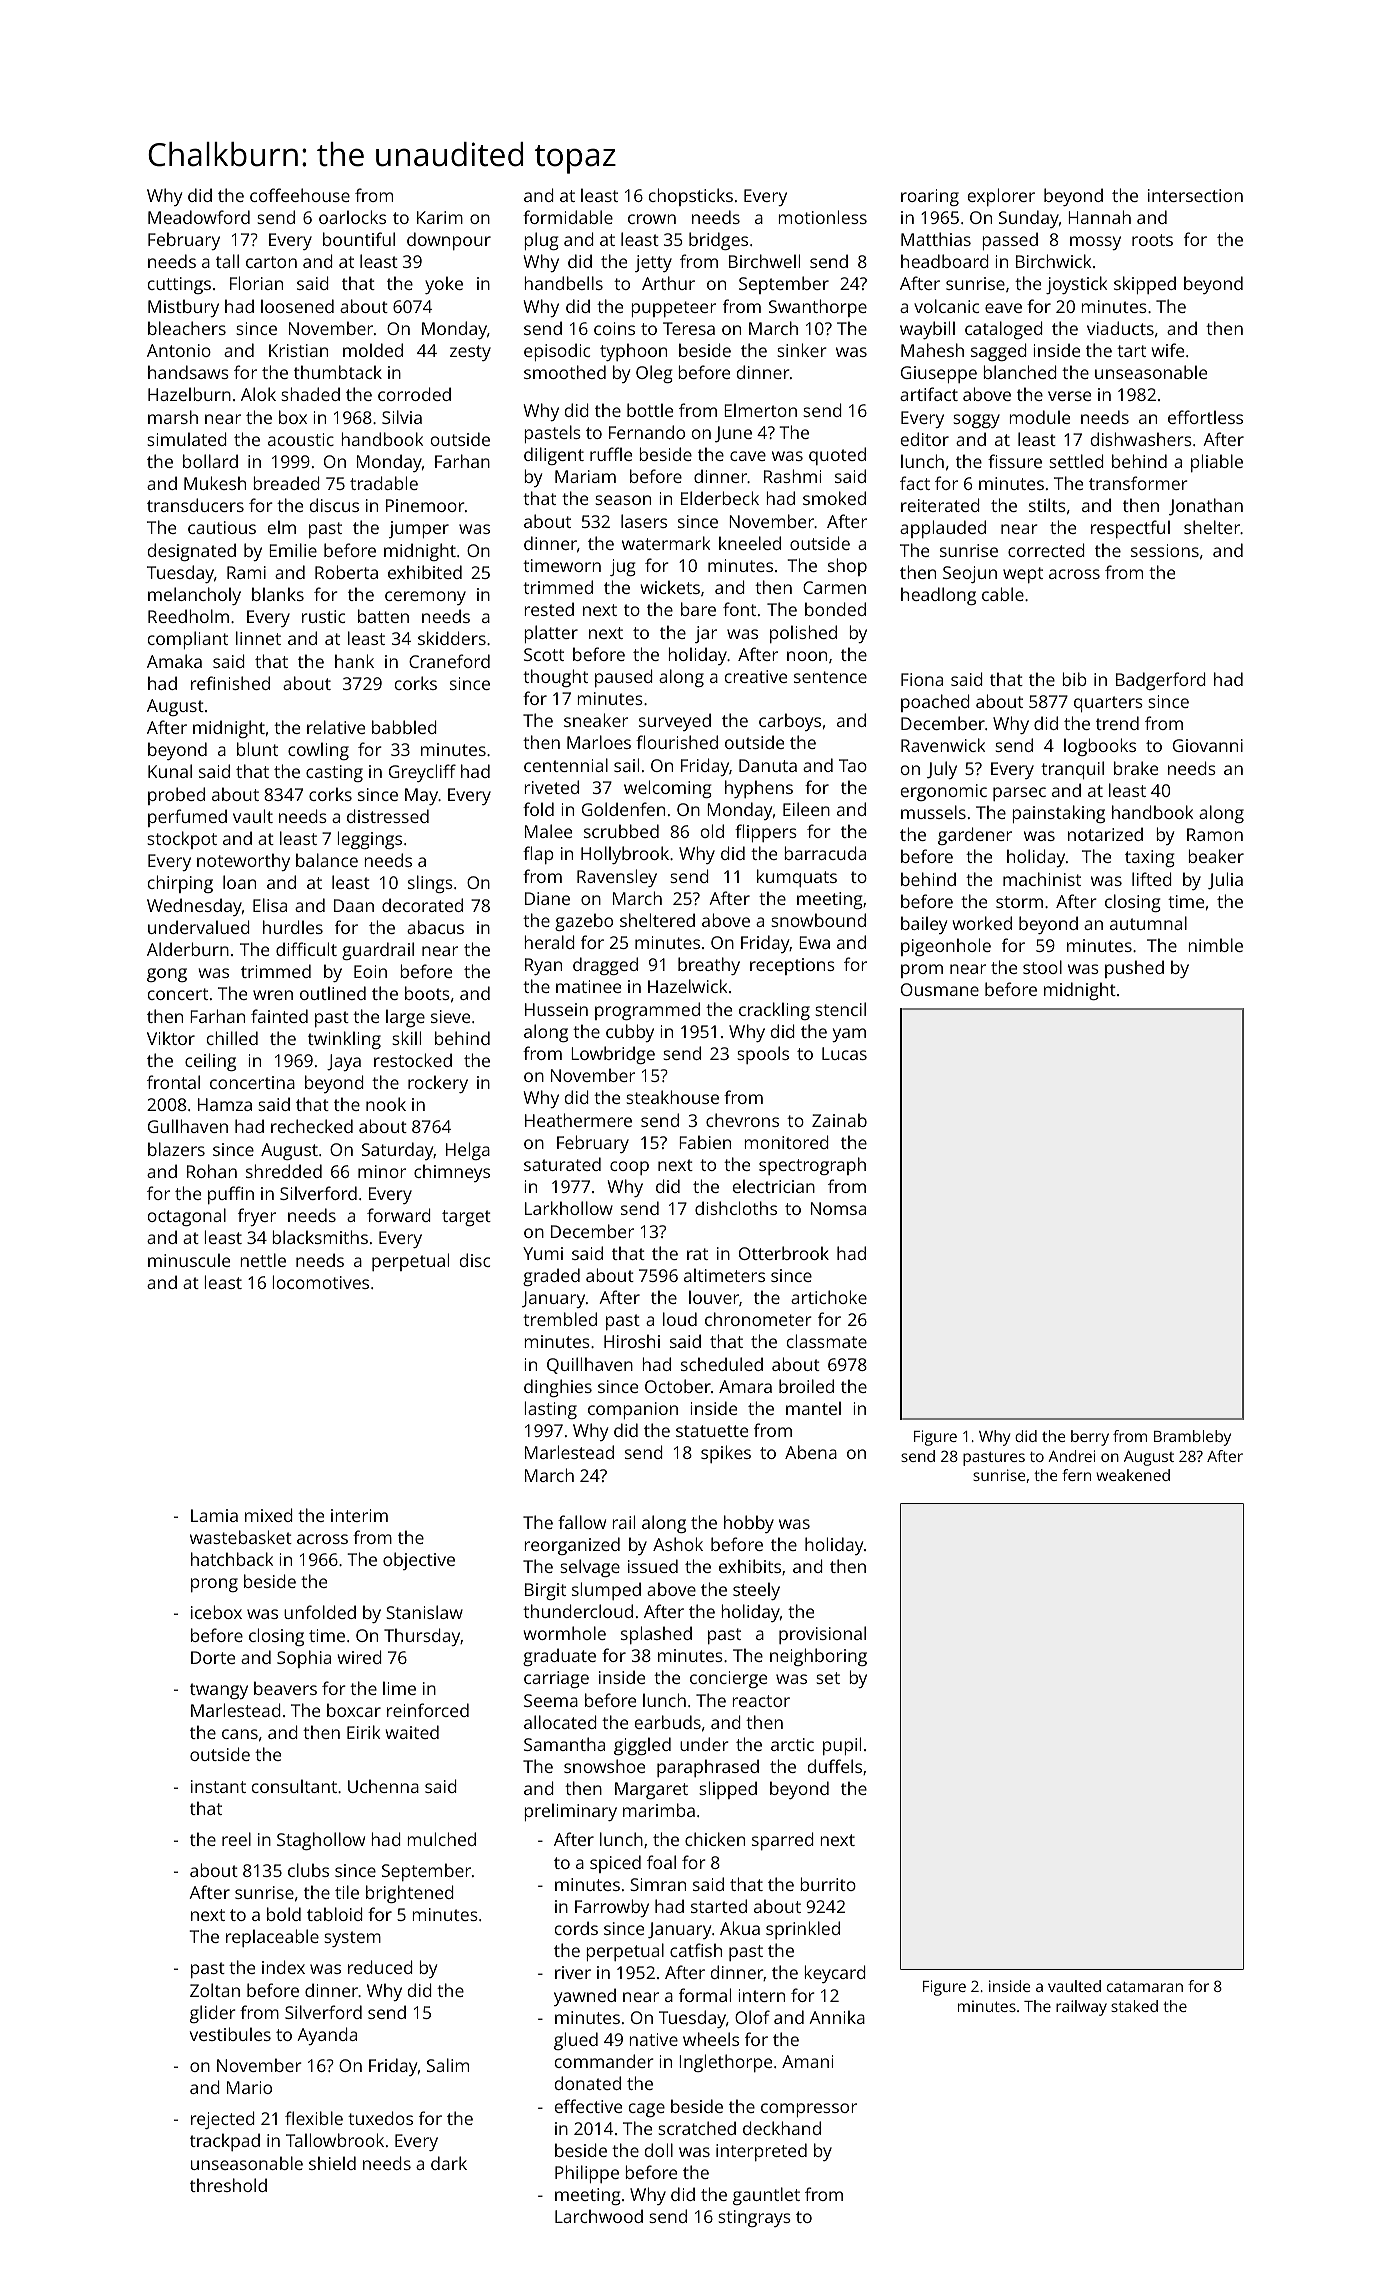 This document has width=1391, height=2290. I want to click on Hannah, so click(1099, 217).
